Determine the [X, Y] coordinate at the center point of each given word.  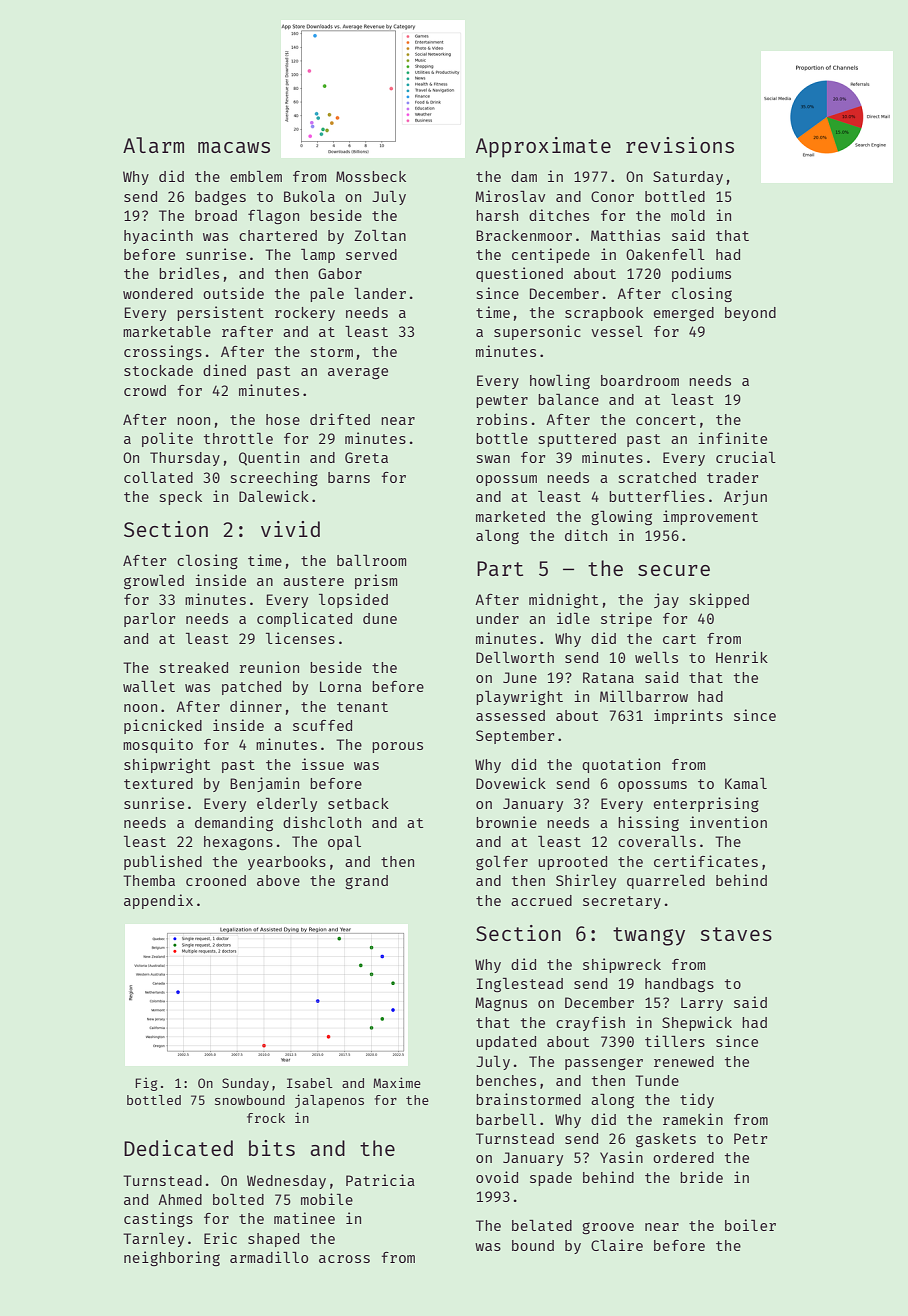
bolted [238, 1199]
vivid [290, 529]
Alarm [153, 145]
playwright [519, 698]
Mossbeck [371, 176]
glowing [621, 518]
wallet [149, 686]
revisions [680, 145]
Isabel [310, 1083]
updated [506, 1043]
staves [736, 934]
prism [376, 581]
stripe [626, 619]
